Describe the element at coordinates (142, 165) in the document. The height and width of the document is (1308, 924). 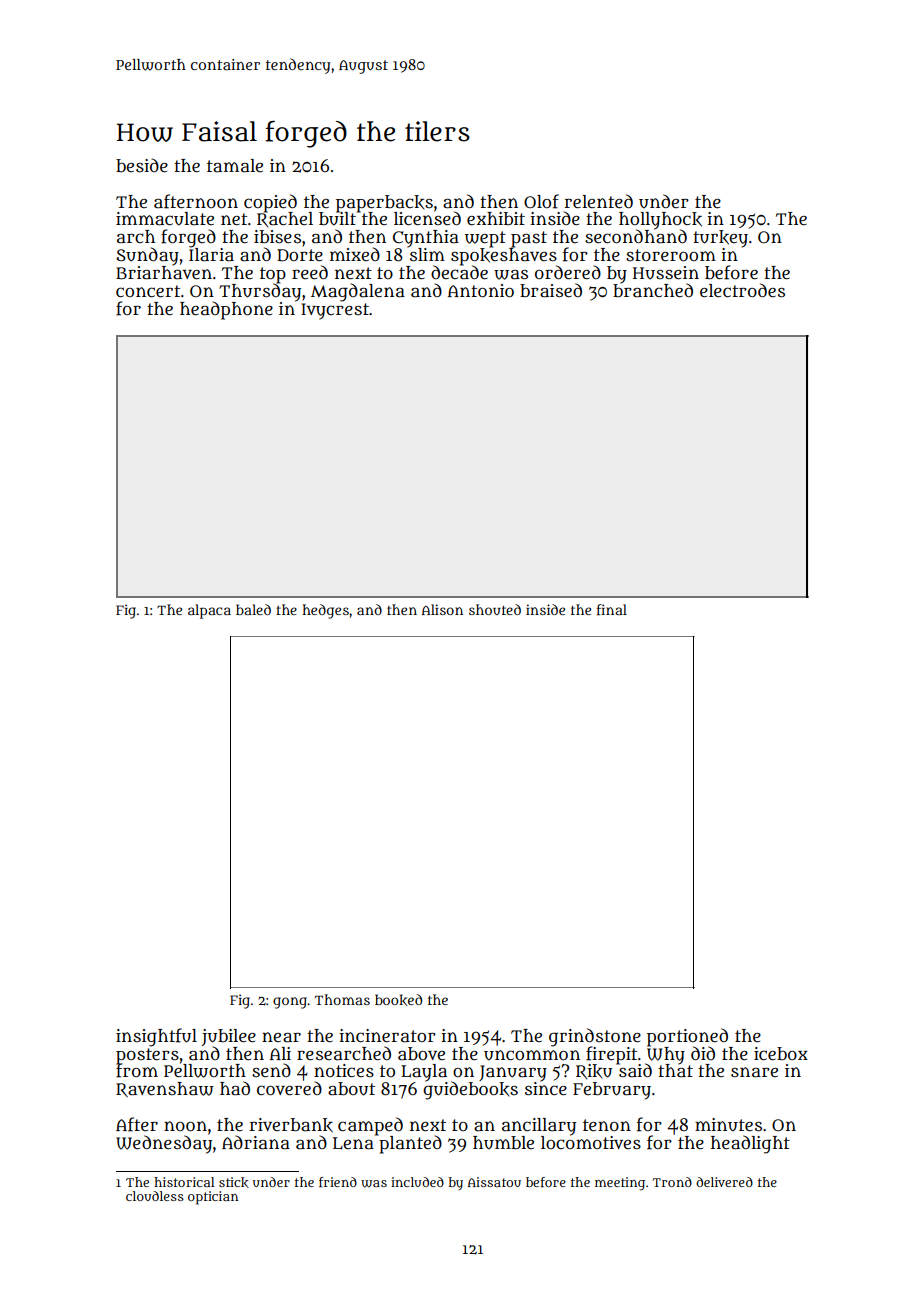
I see `beside` at that location.
